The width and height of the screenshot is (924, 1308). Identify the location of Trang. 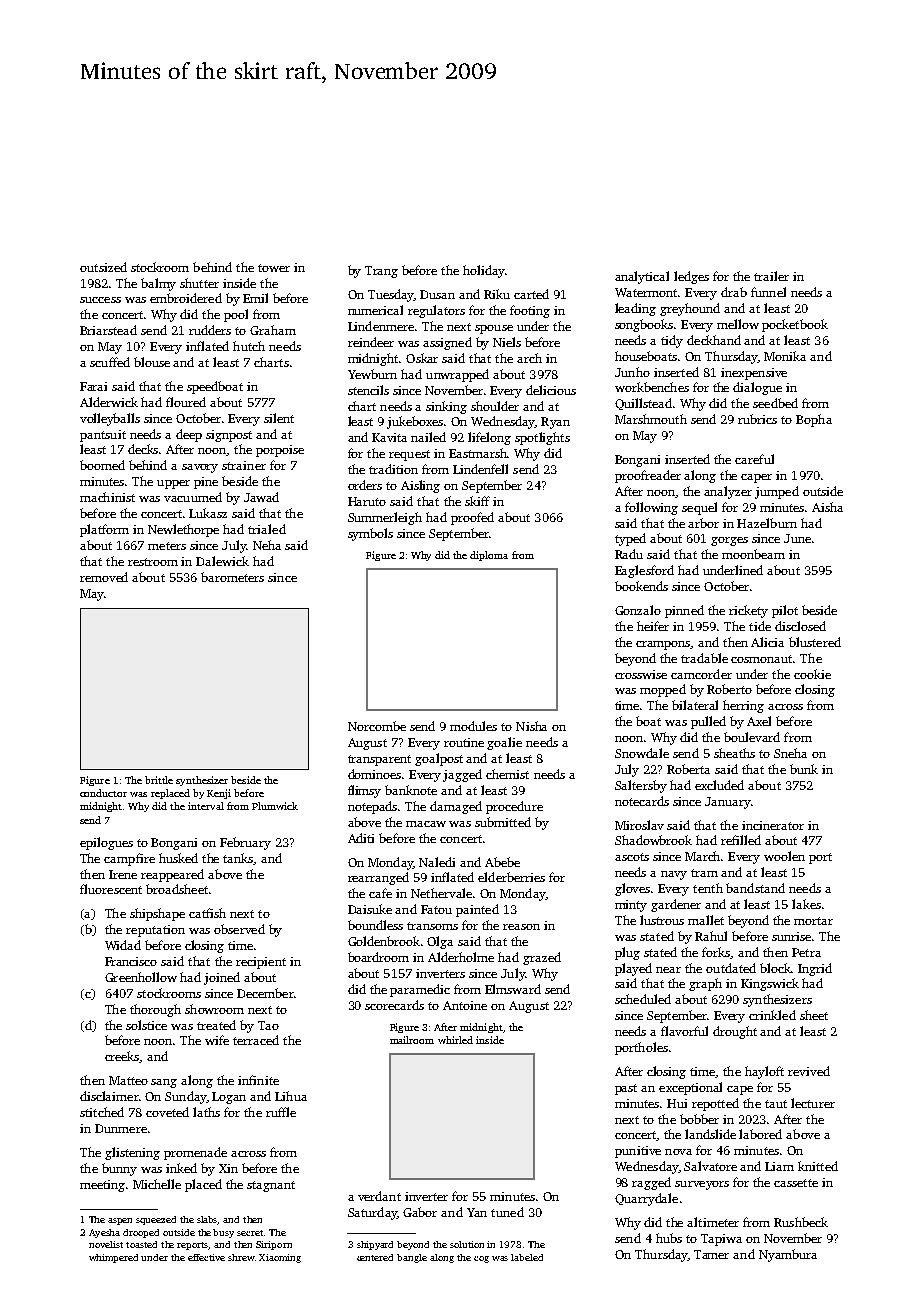
(381, 272).
